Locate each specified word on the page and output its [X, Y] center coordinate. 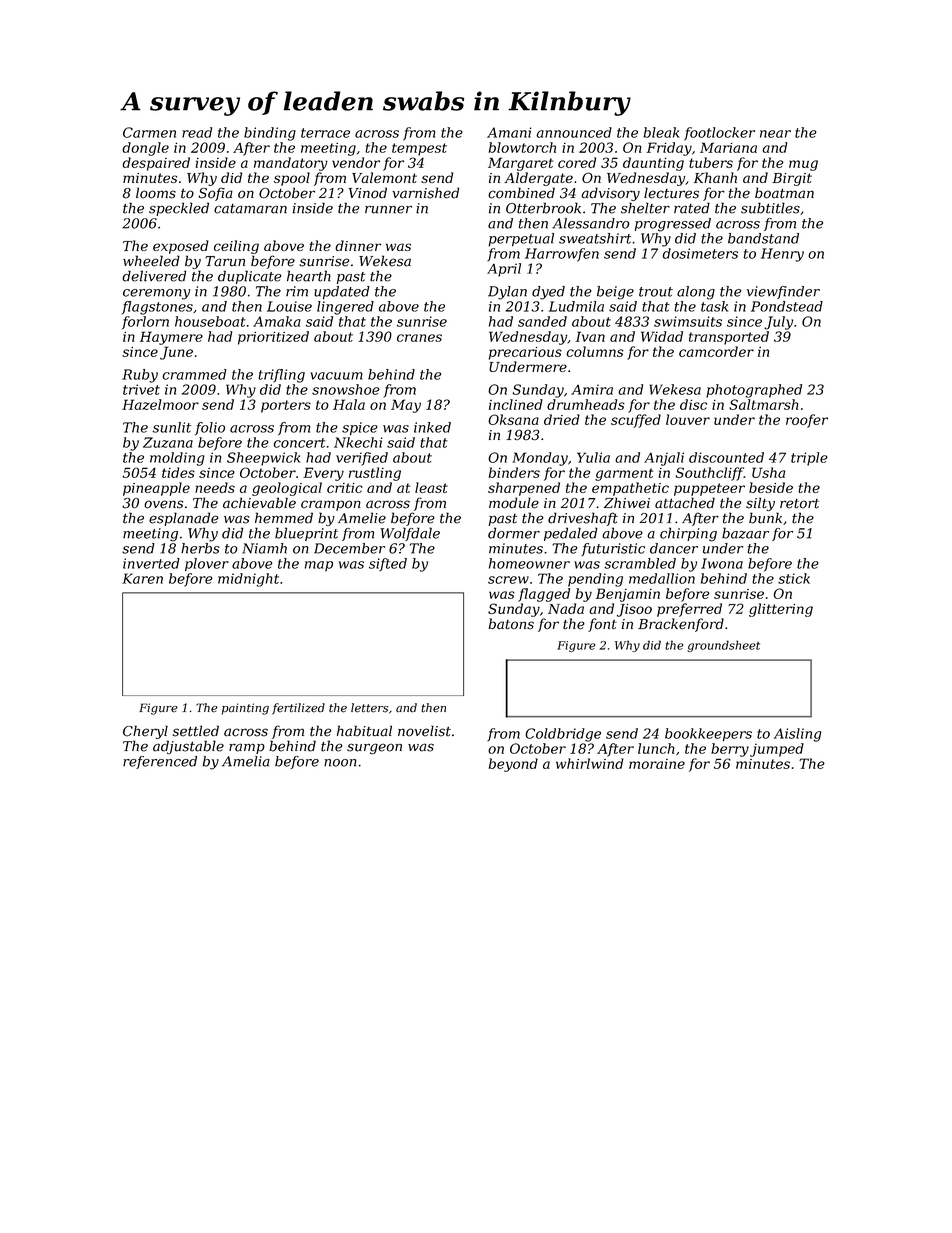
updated [342, 292]
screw [508, 580]
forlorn [145, 323]
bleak [661, 132]
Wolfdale [410, 534]
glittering [781, 610]
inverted [151, 563]
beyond [513, 765]
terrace [325, 133]
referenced [160, 762]
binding [270, 134]
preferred [689, 610]
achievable [259, 503]
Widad [662, 336]
